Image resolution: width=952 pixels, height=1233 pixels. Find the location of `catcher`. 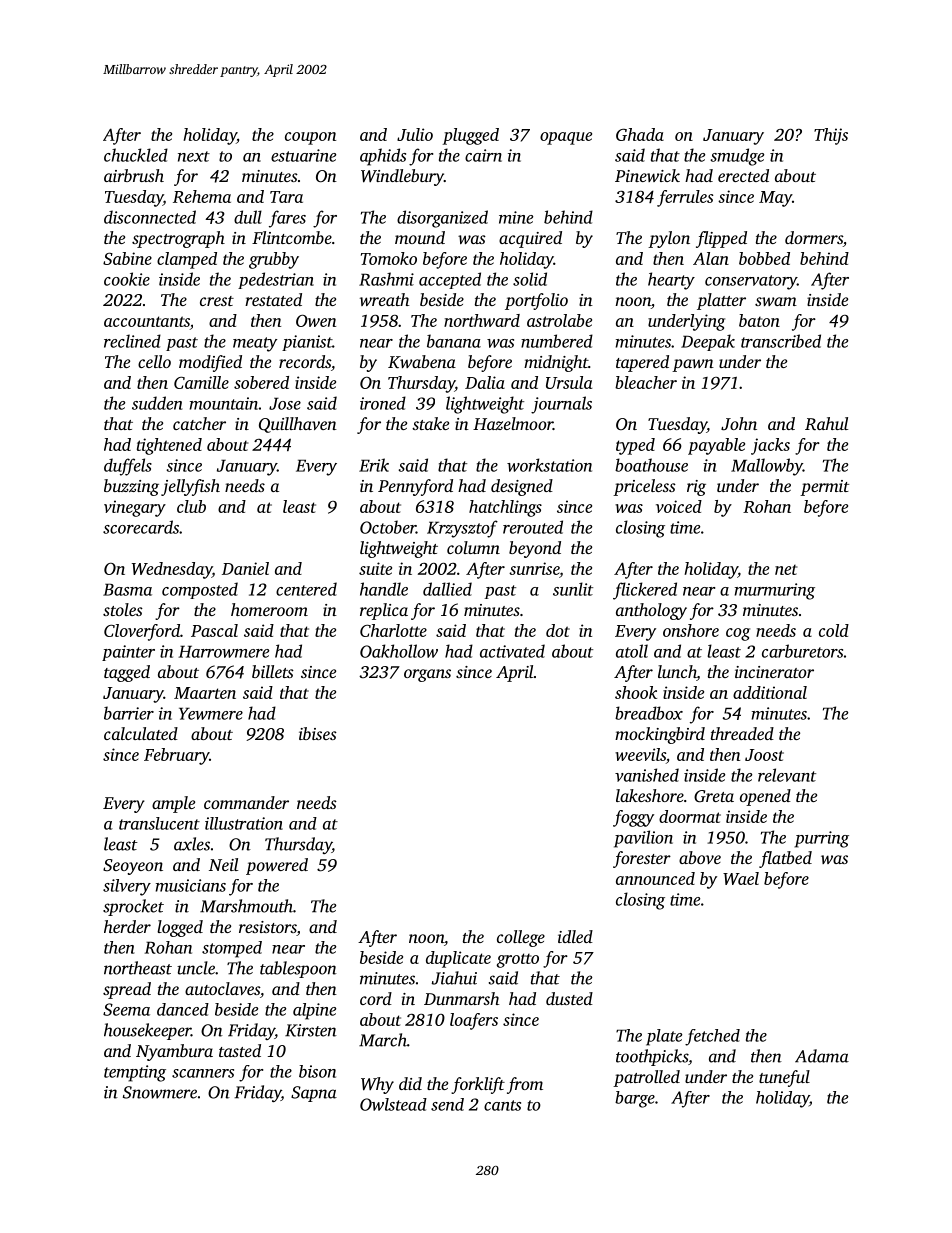

catcher is located at coordinates (199, 423).
